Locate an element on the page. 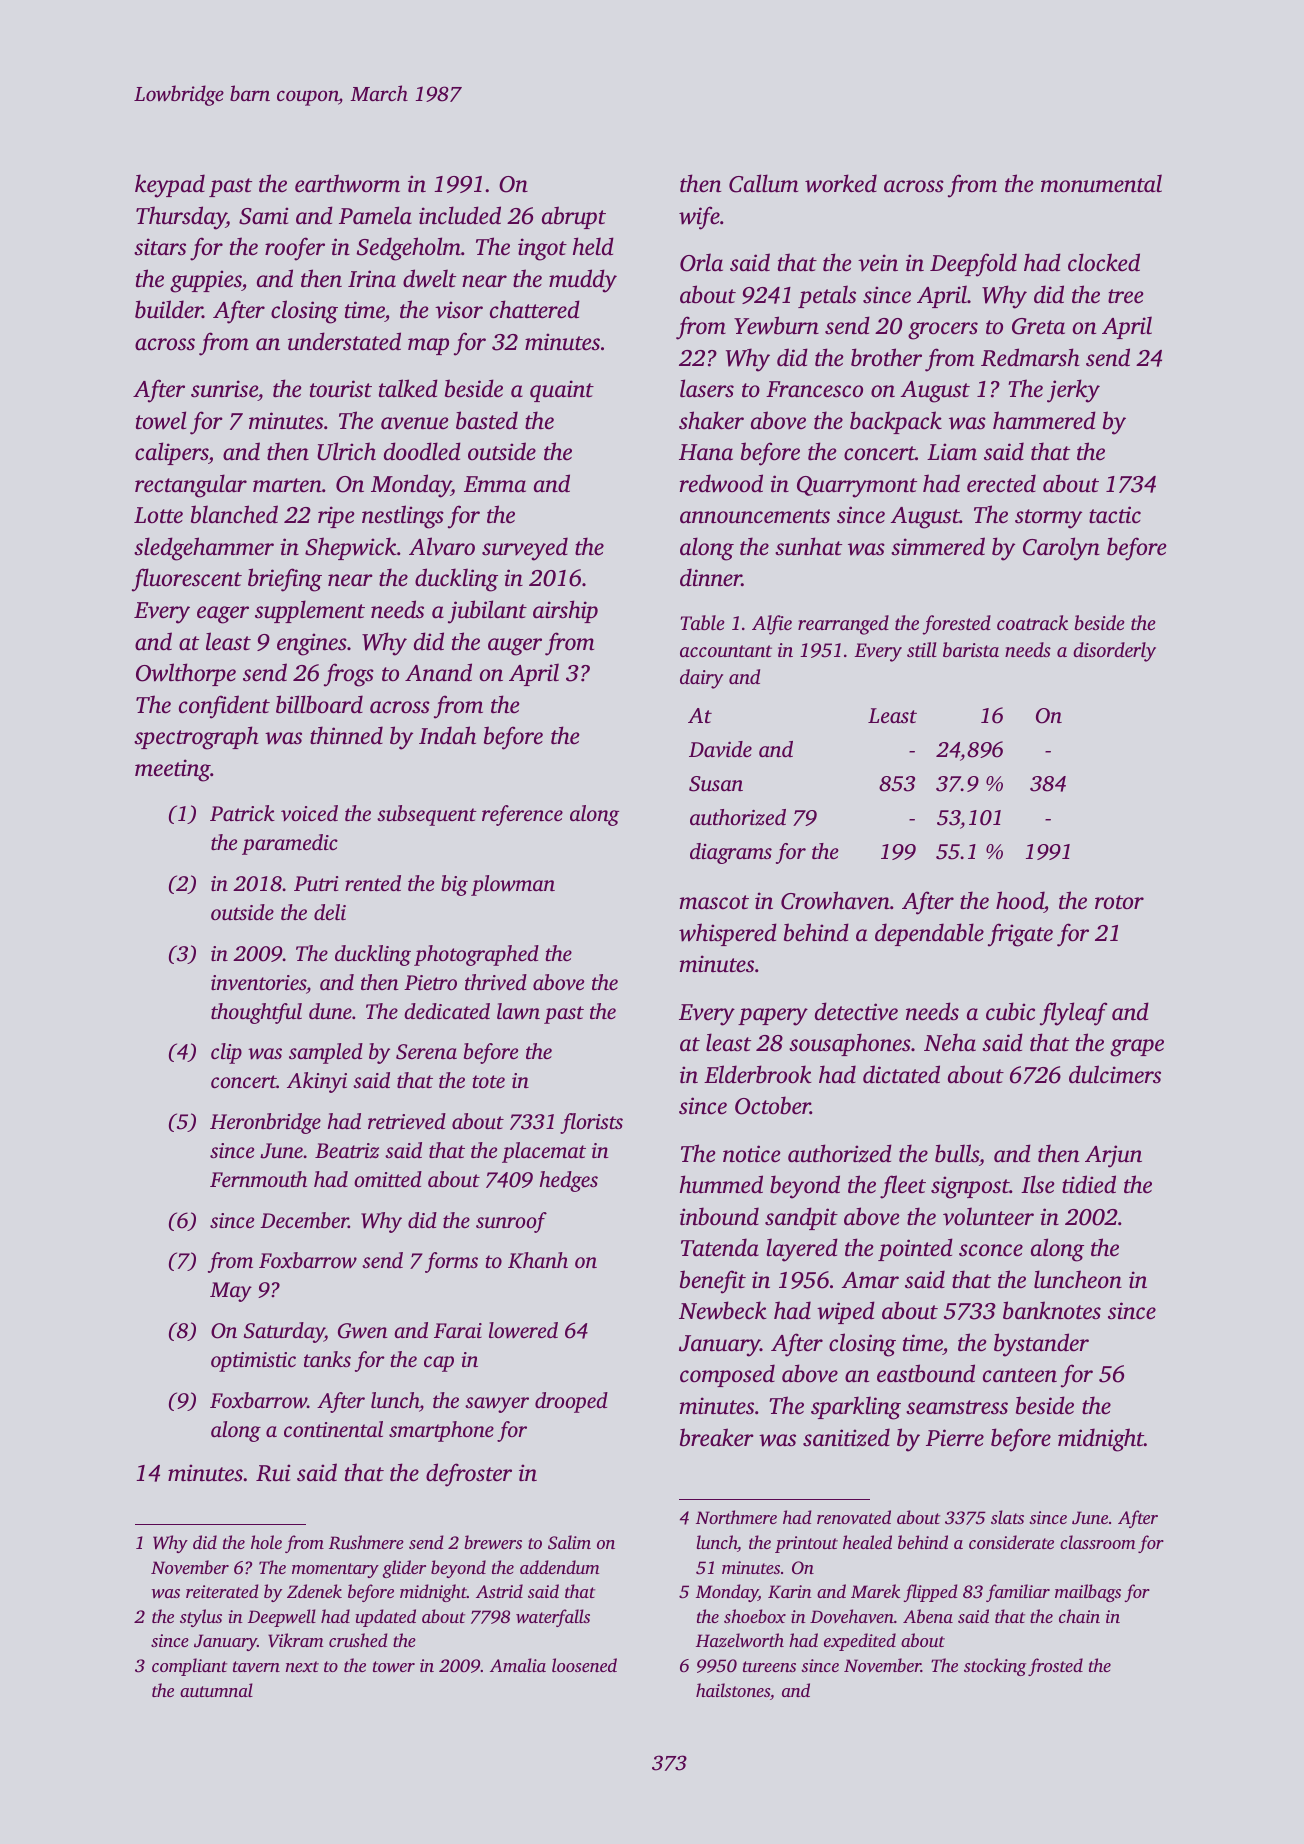  autumnal is located at coordinates (216, 1690).
